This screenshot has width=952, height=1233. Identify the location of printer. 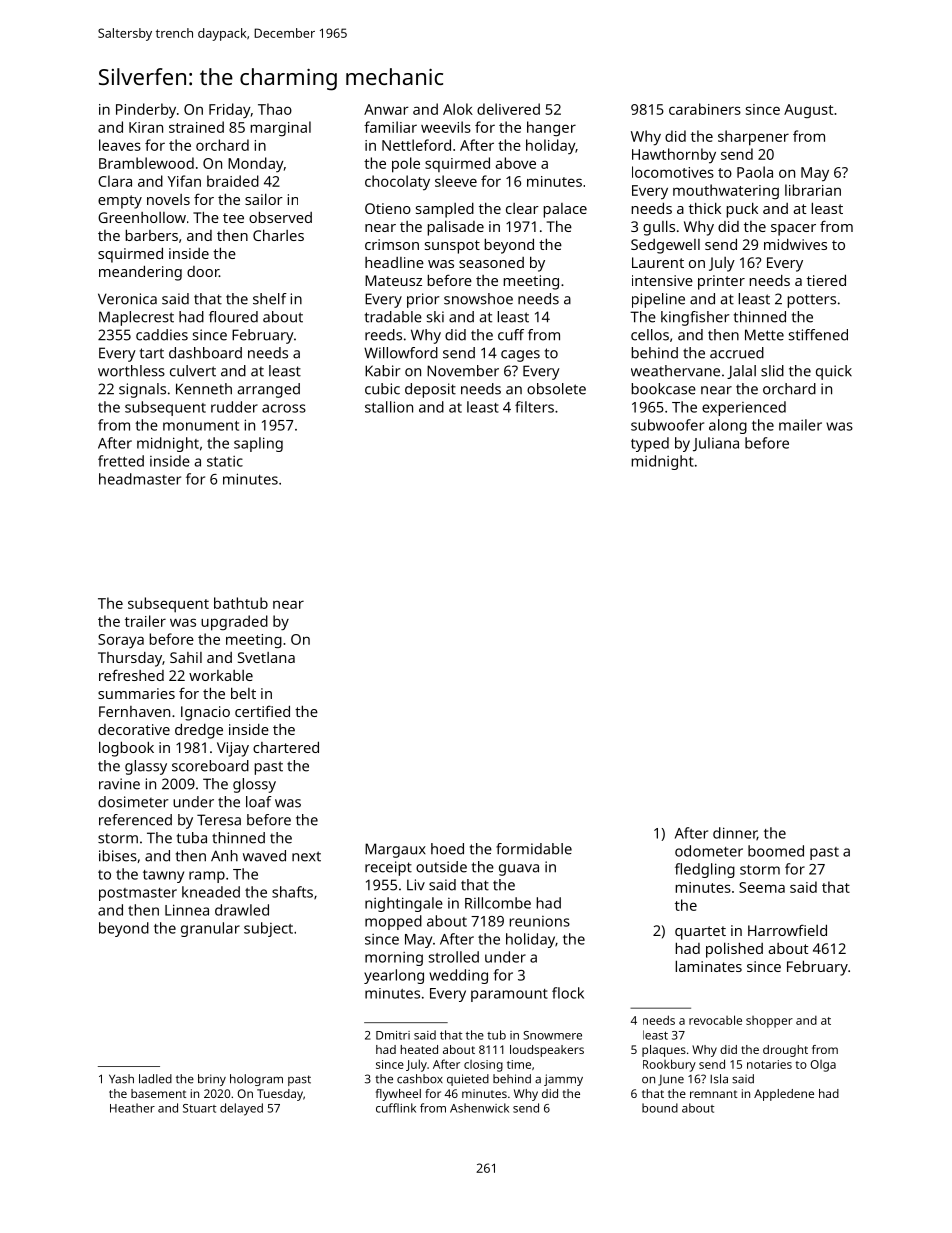
(721, 282).
